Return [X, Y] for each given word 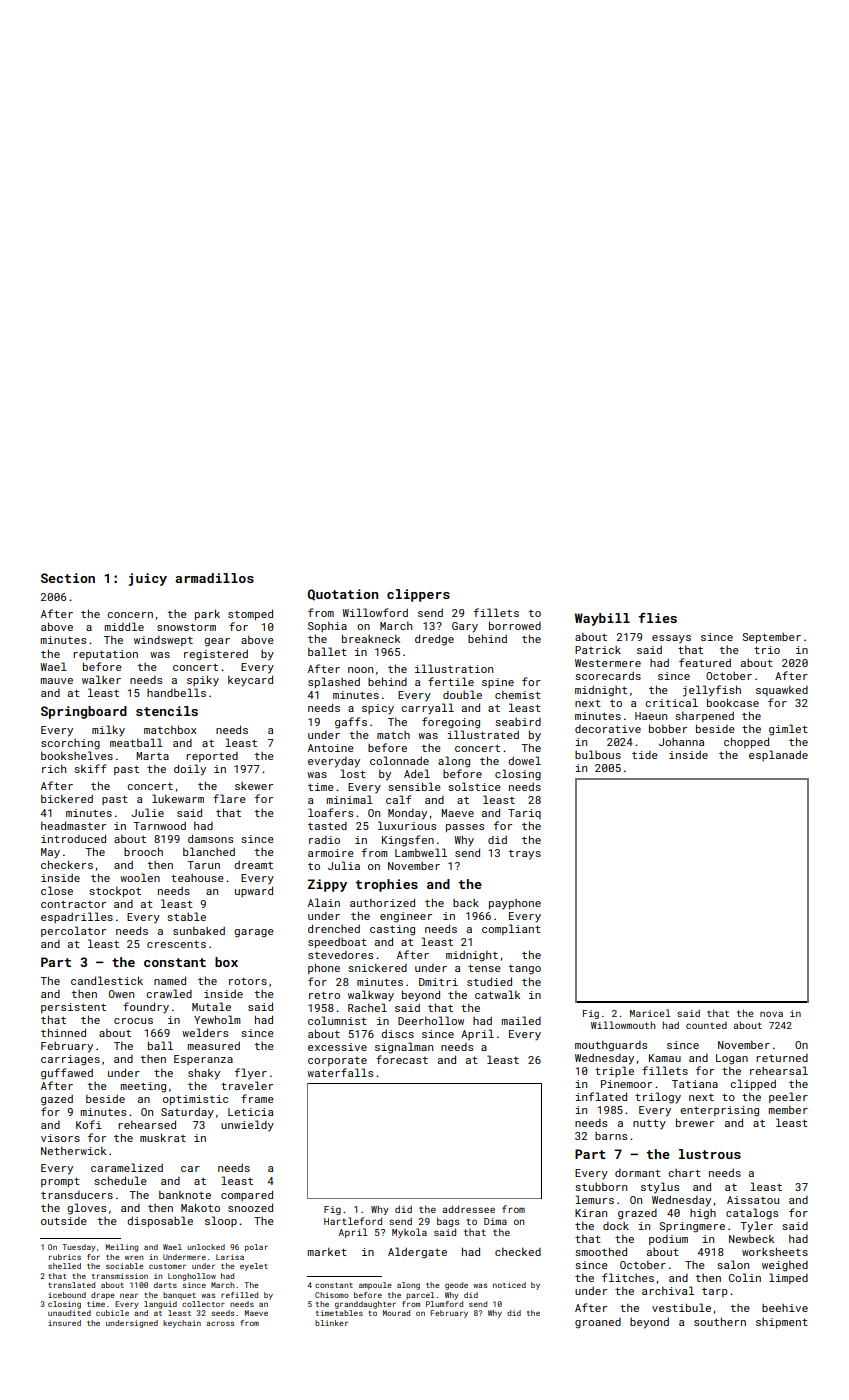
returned [782, 1058]
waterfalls [340, 1072]
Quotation [343, 595]
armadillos [214, 578]
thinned [63, 1032]
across [220, 1323]
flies [657, 618]
